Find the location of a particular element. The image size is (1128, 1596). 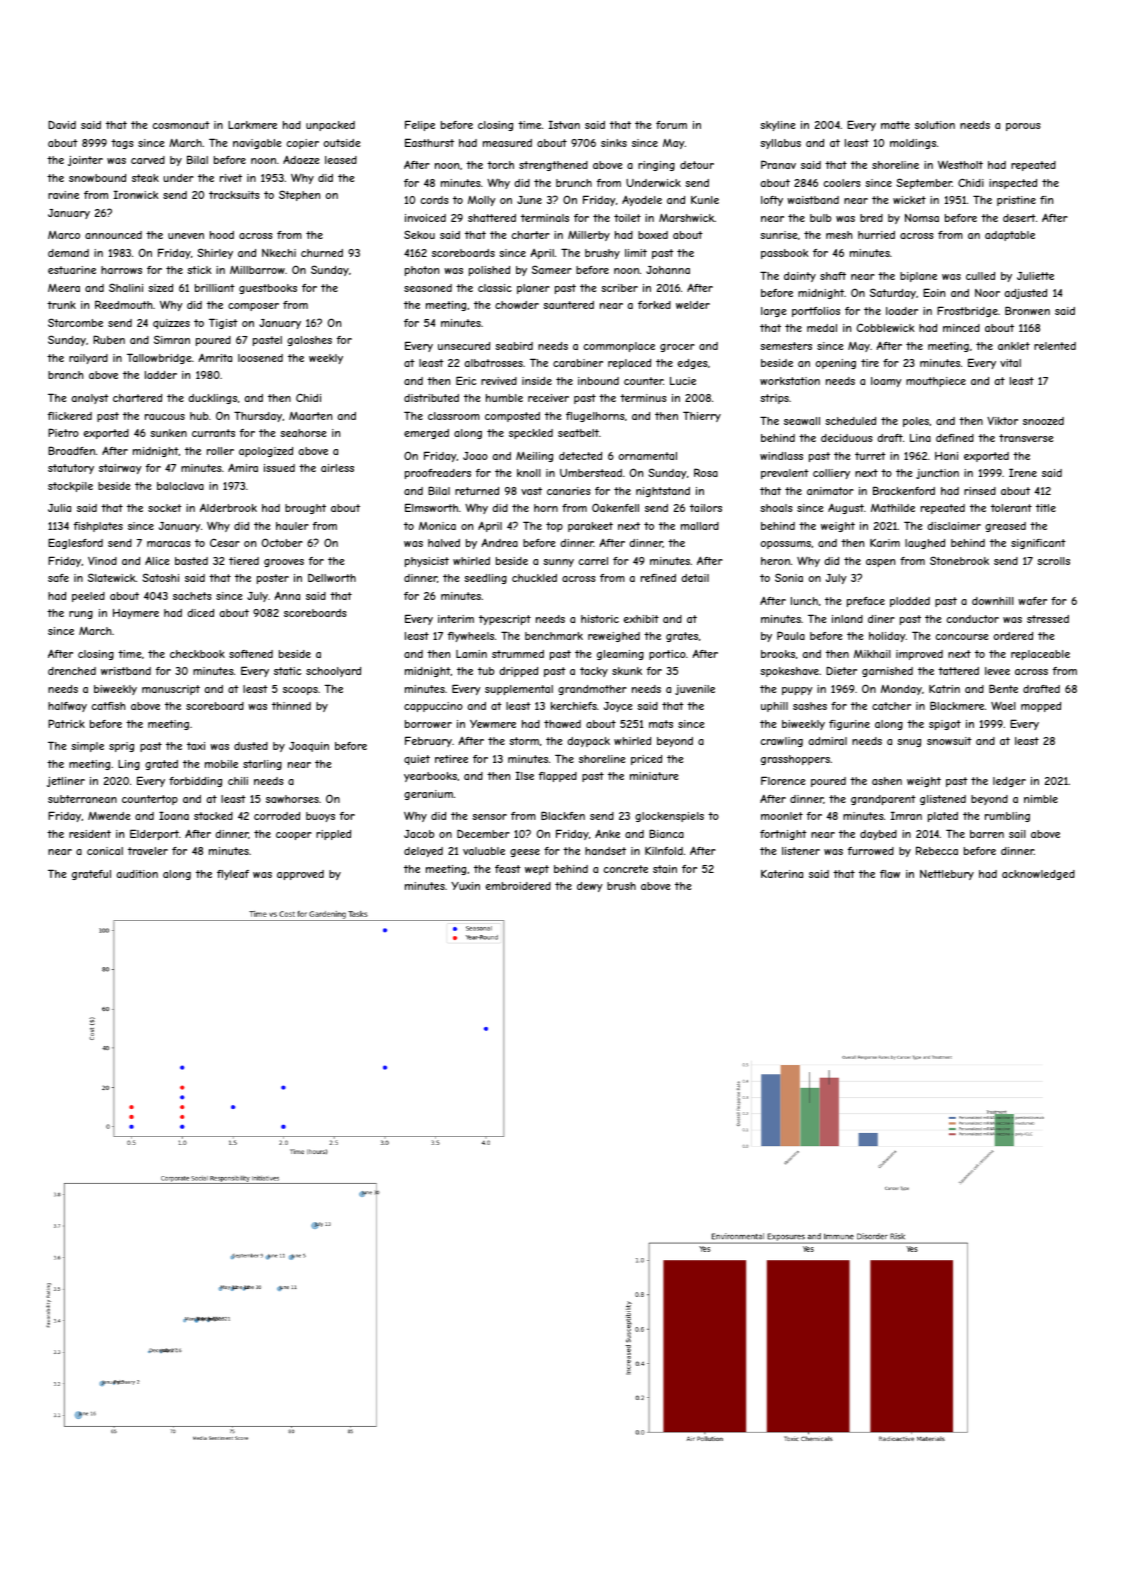

solution is located at coordinates (935, 125).
